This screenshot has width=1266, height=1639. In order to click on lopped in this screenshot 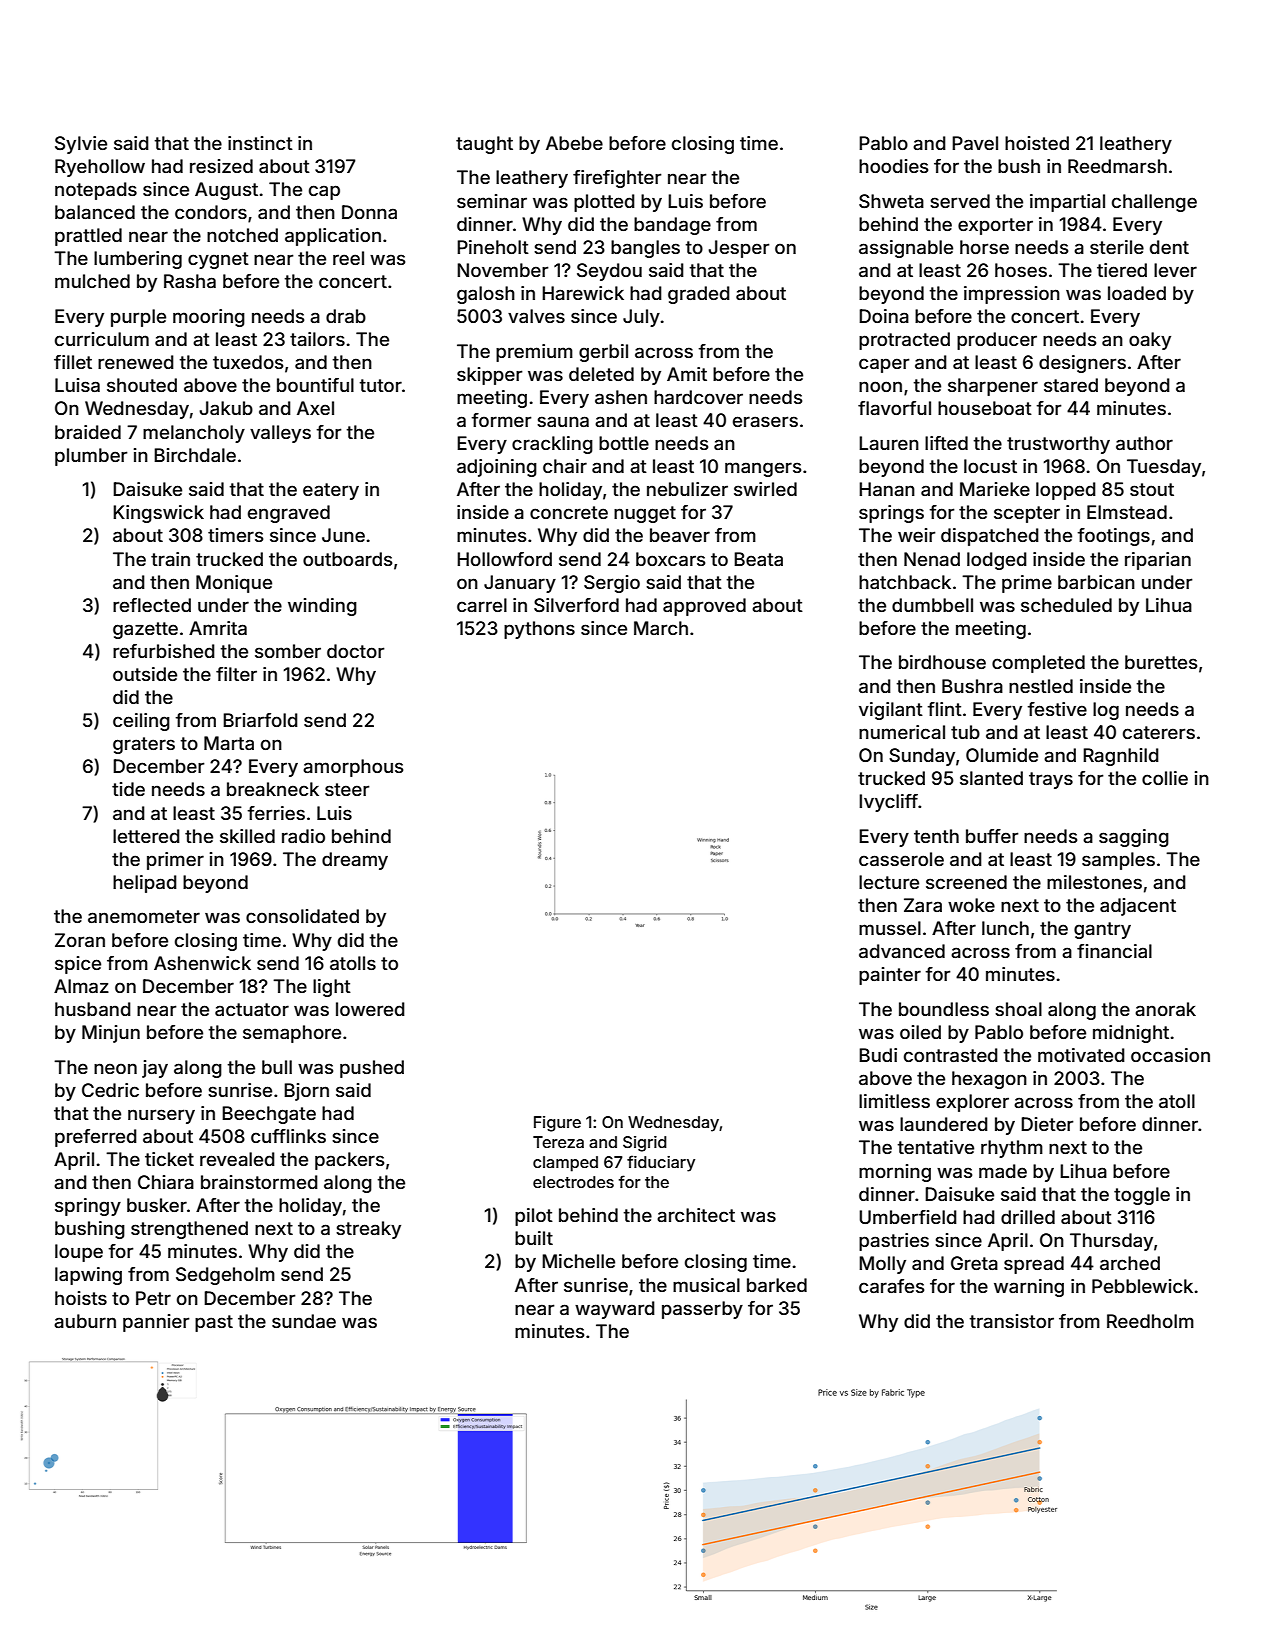, I will do `click(1066, 491)`.
